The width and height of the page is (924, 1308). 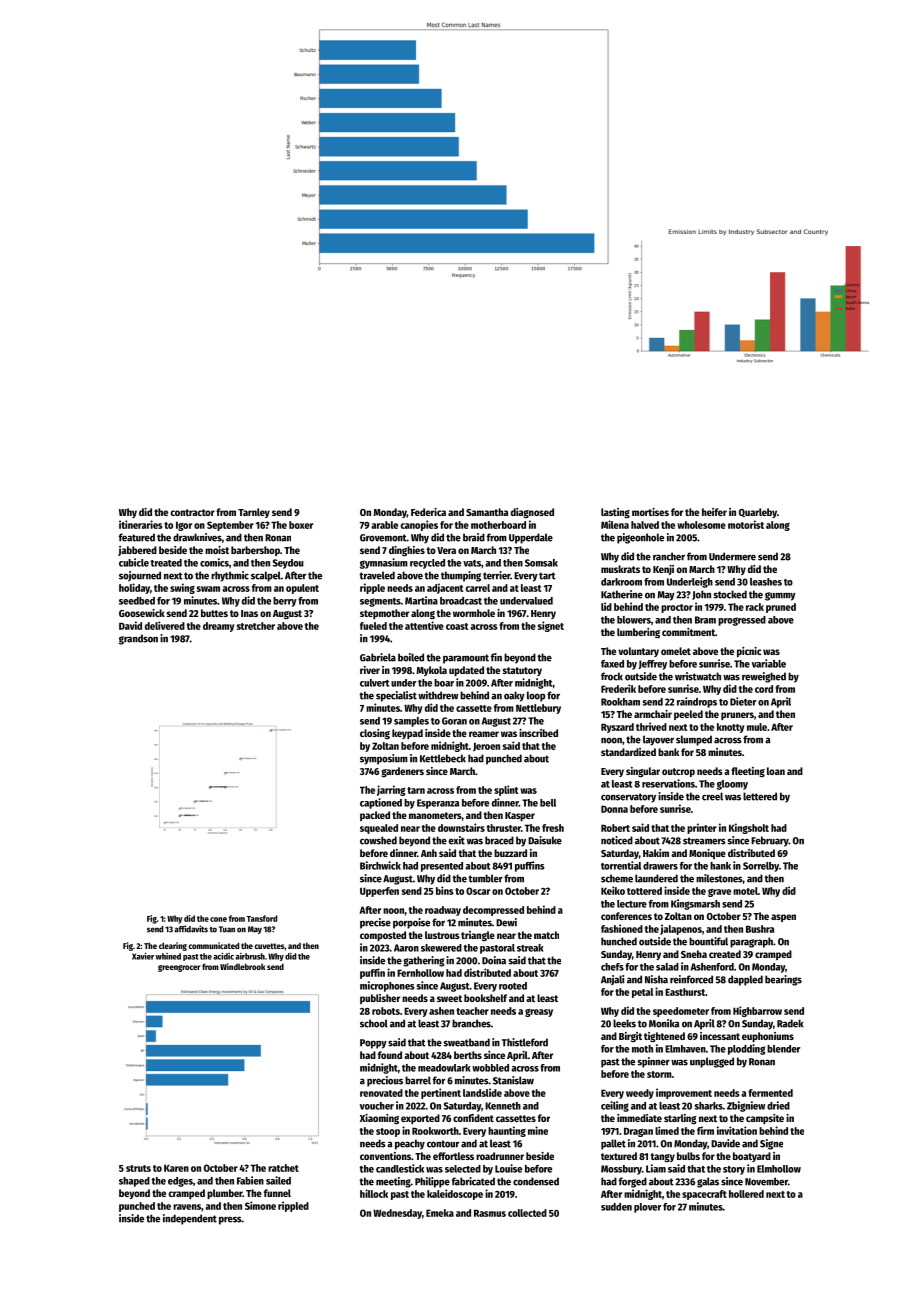 What do you see at coordinates (527, 1213) in the page?
I see `collected` at bounding box center [527, 1213].
